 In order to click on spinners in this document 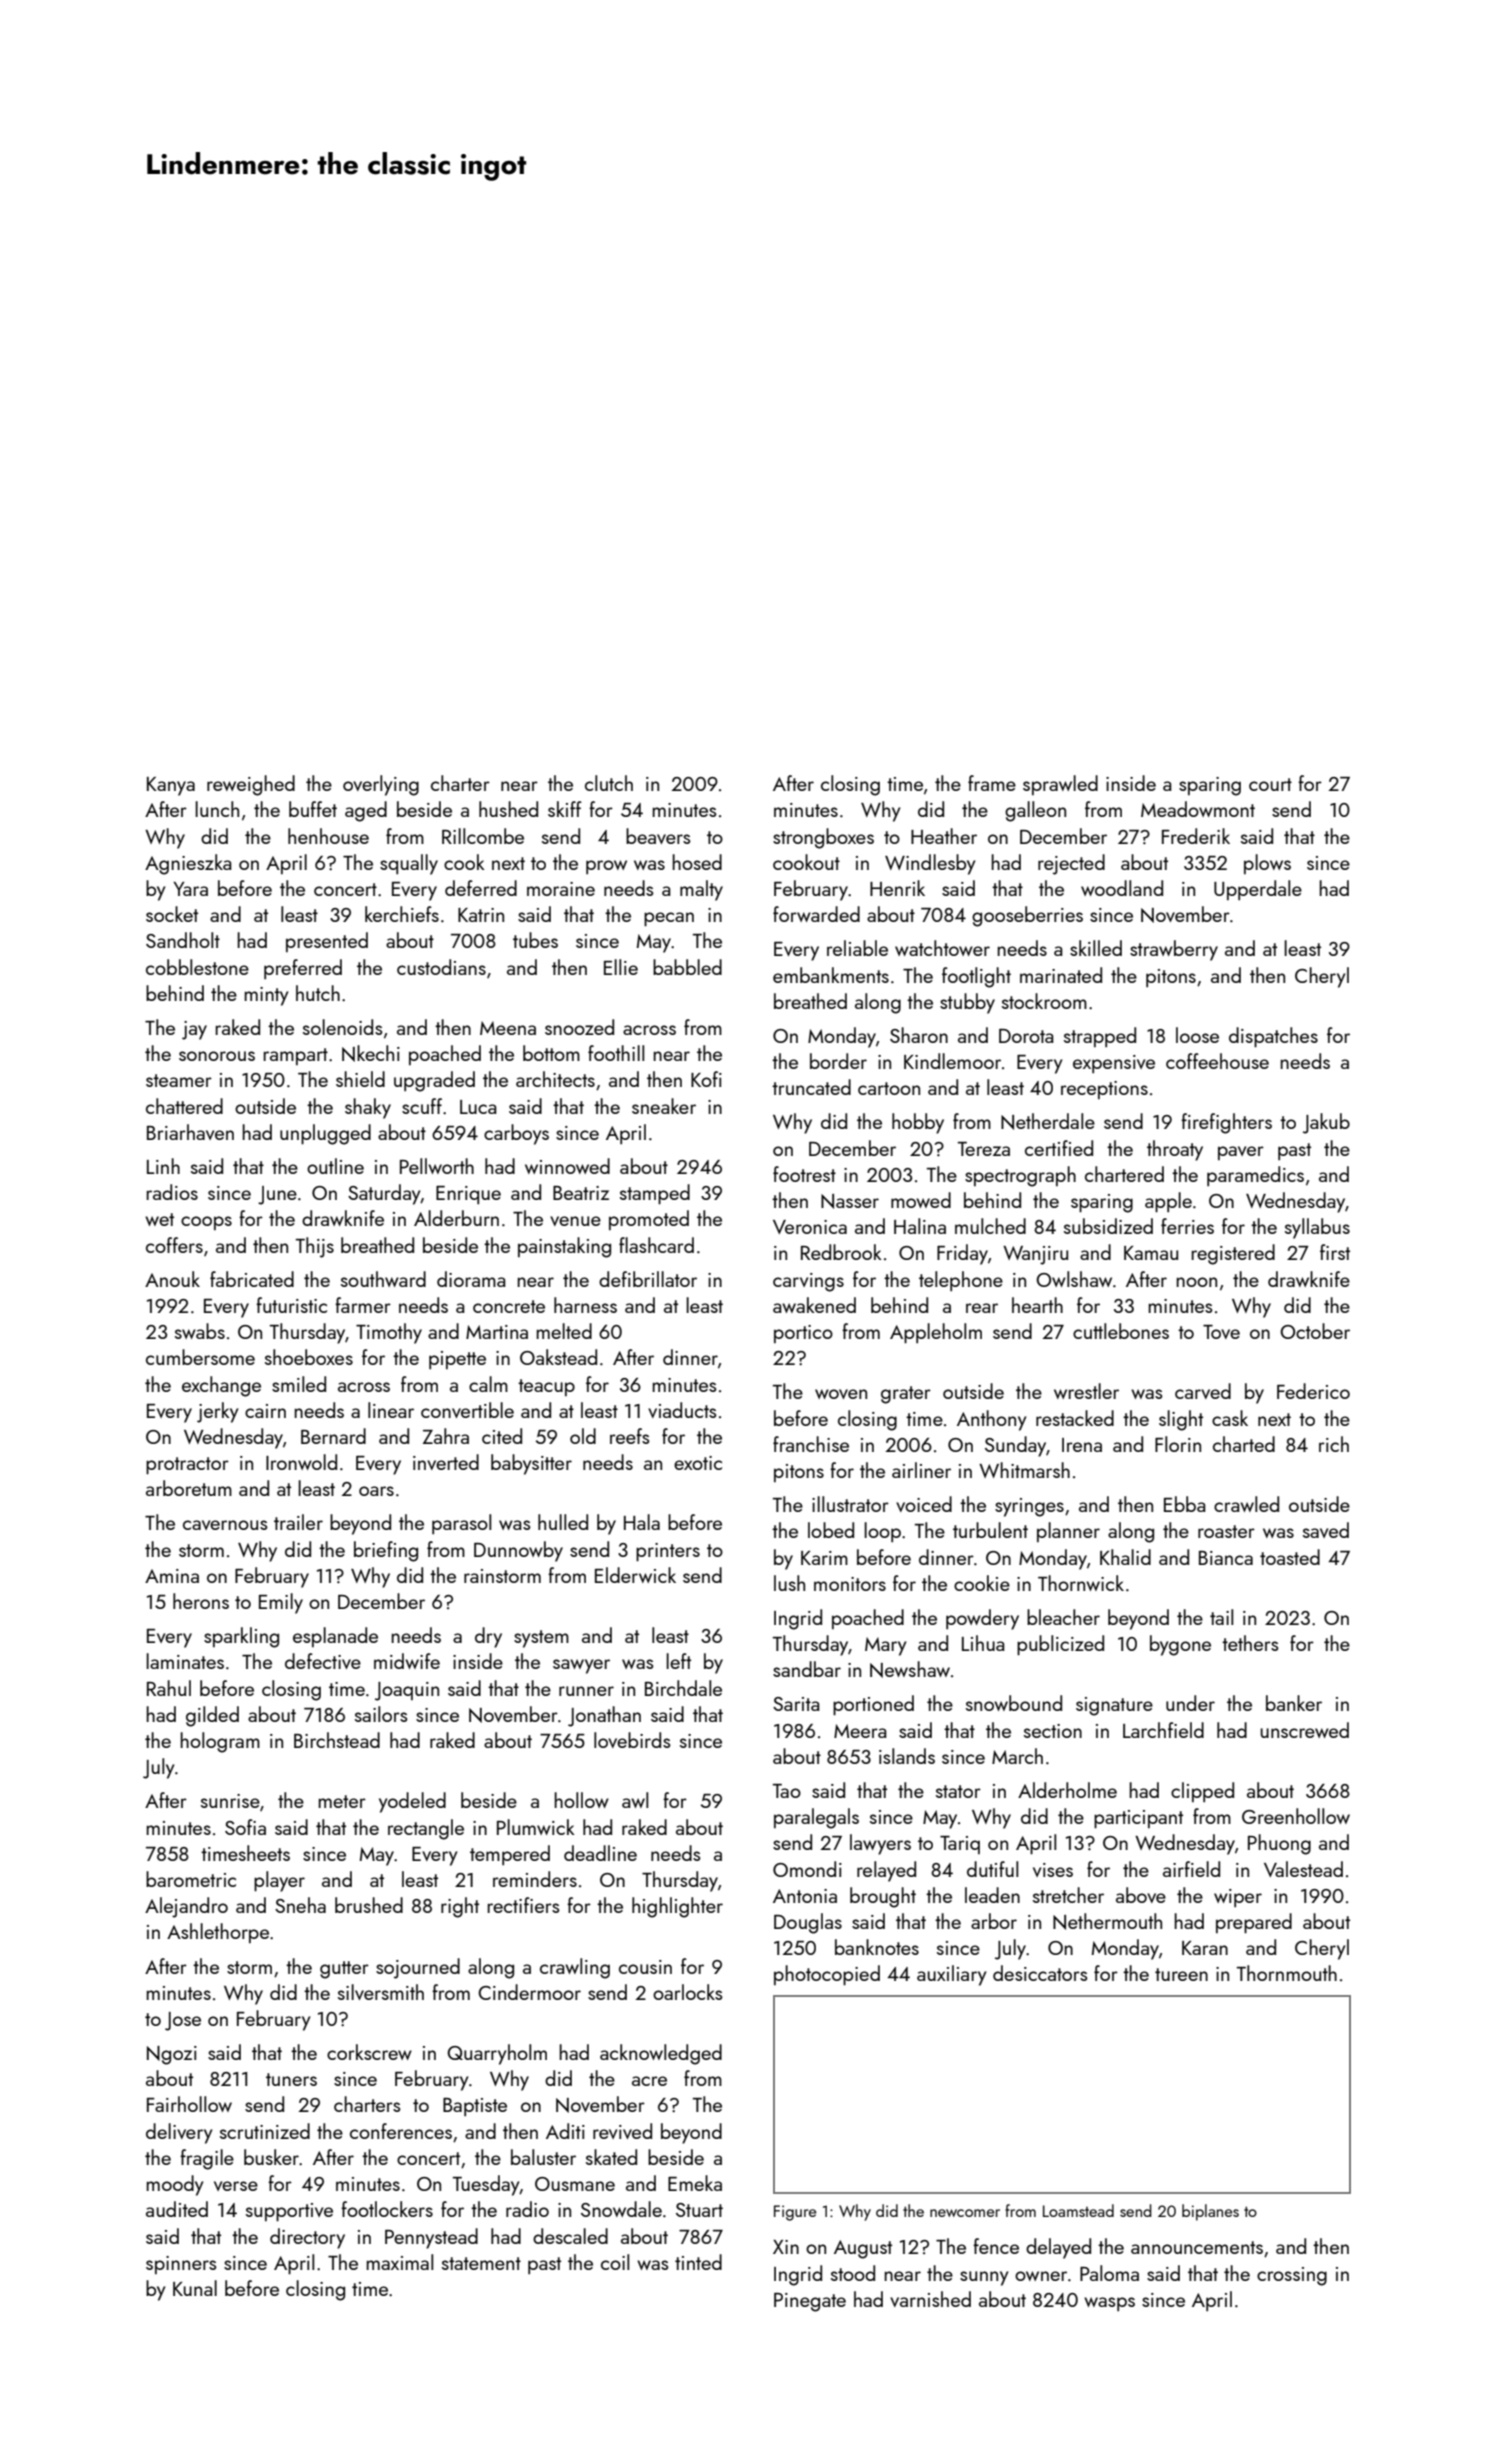, I will do `click(181, 2265)`.
